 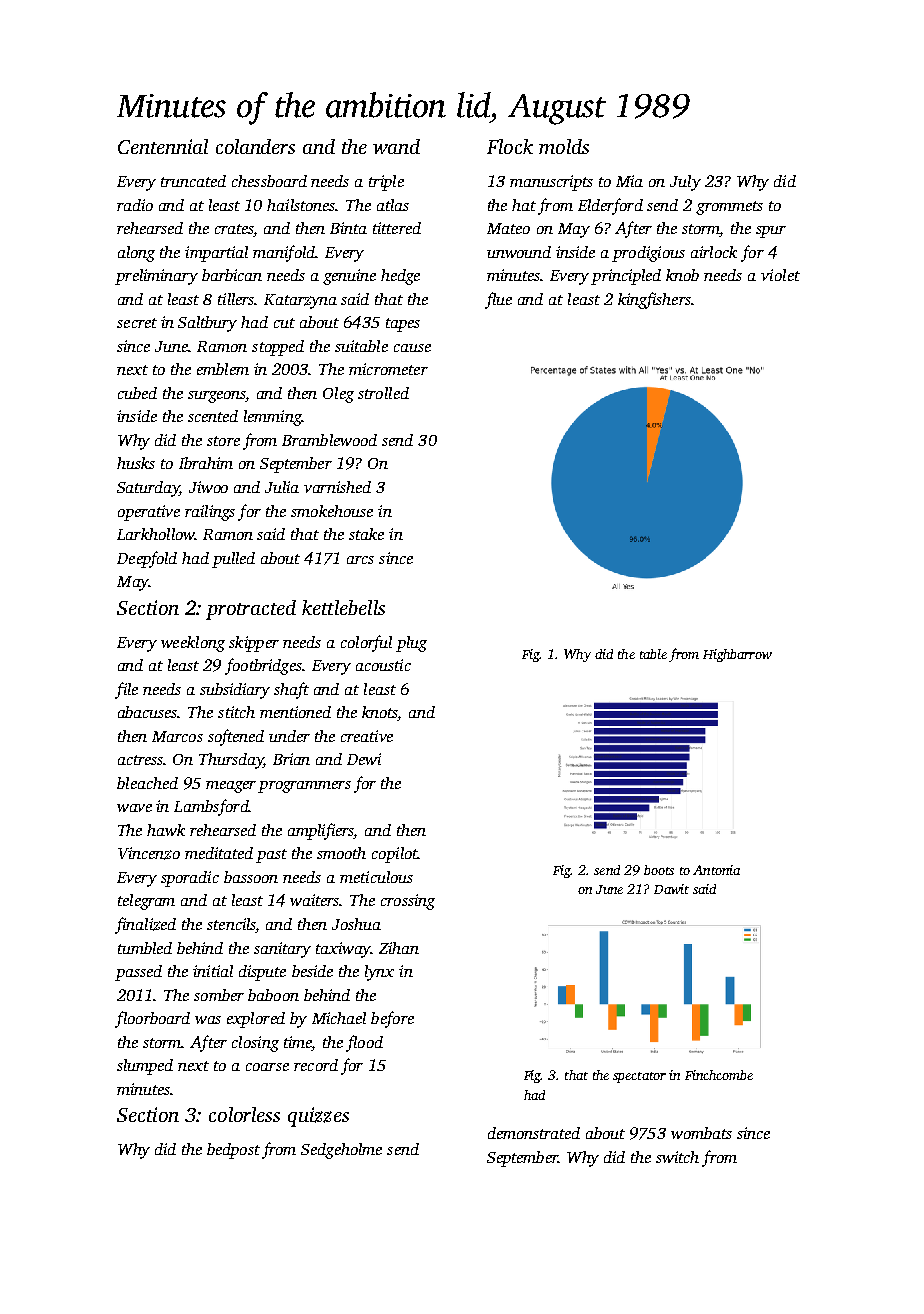 I want to click on cubed, so click(x=137, y=393).
